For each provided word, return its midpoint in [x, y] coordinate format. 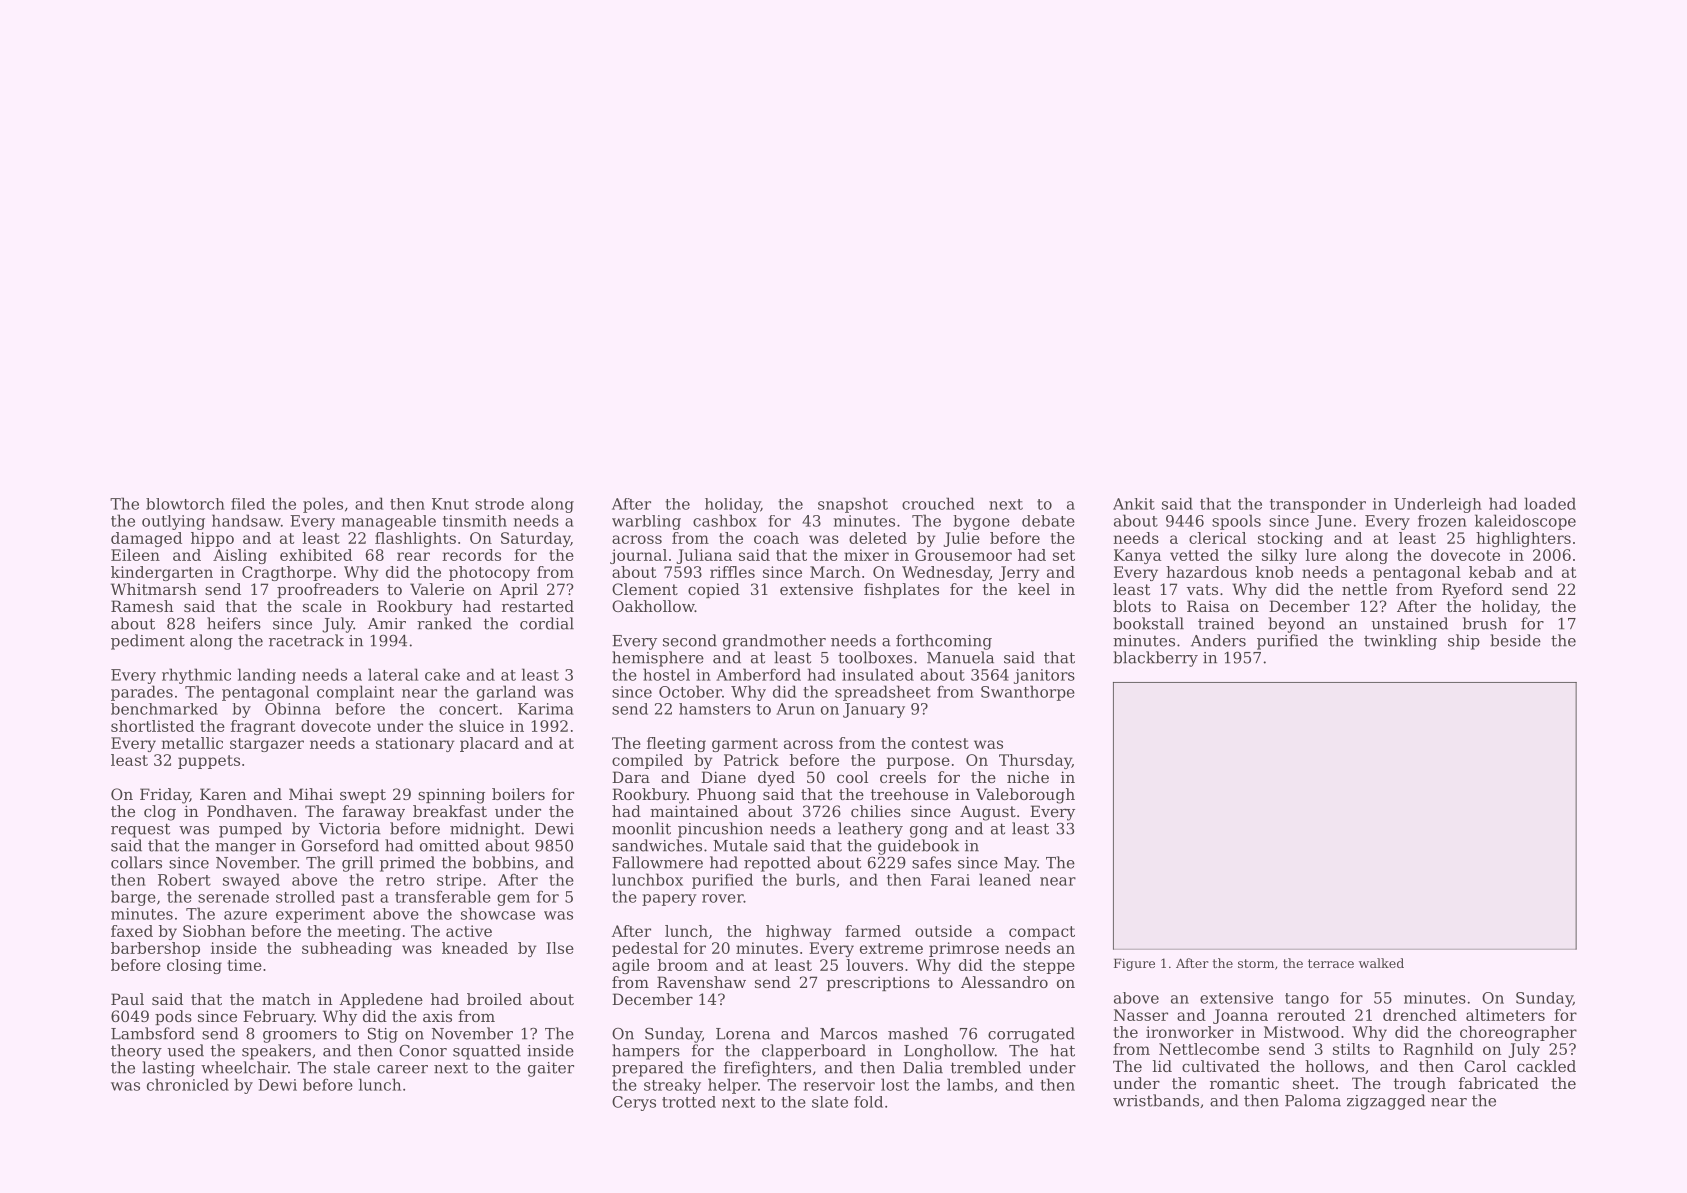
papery [669, 900]
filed [248, 504]
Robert [184, 879]
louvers [875, 965]
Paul [127, 999]
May [1020, 864]
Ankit [1134, 504]
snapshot [853, 505]
